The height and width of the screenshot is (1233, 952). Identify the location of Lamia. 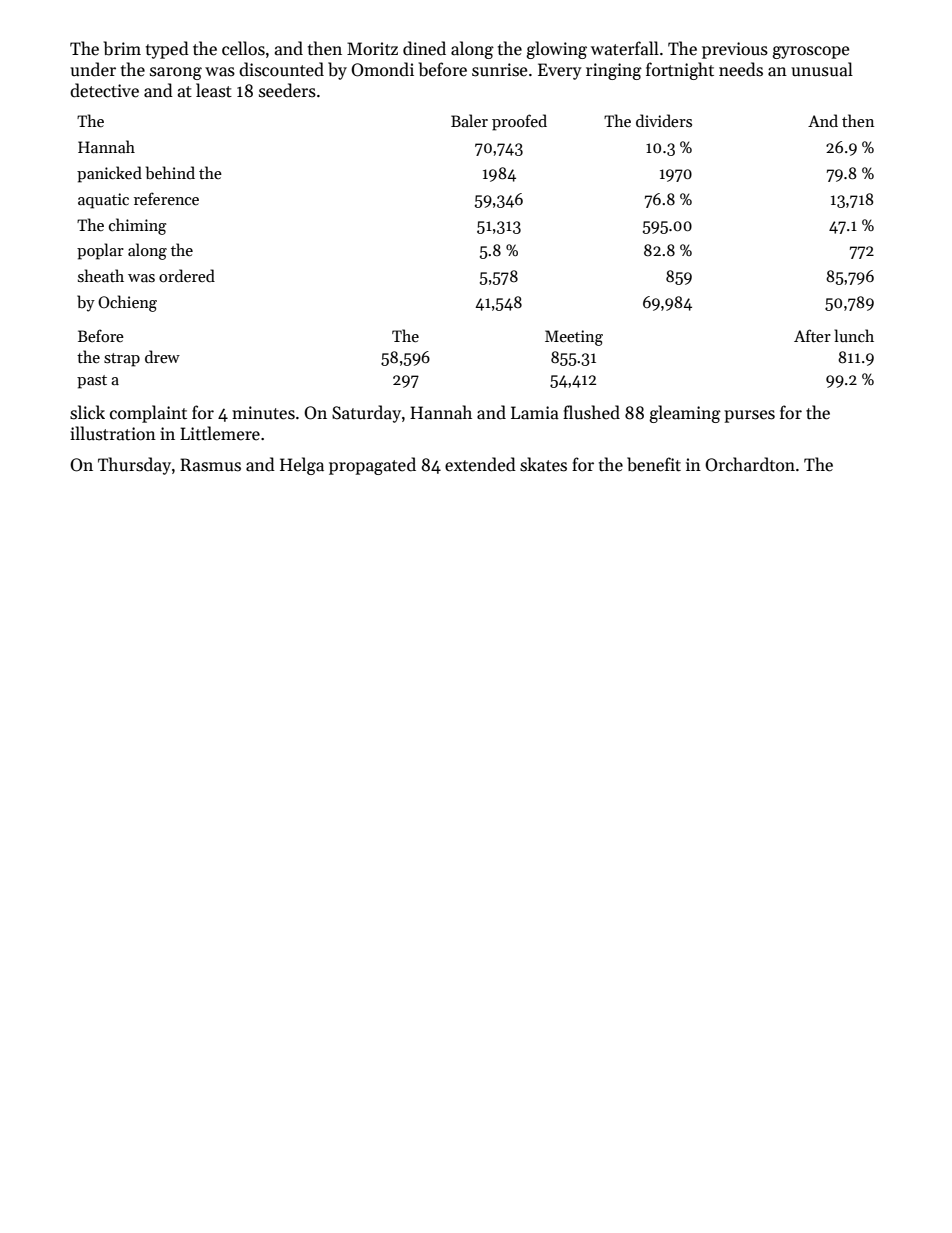
(535, 413).
